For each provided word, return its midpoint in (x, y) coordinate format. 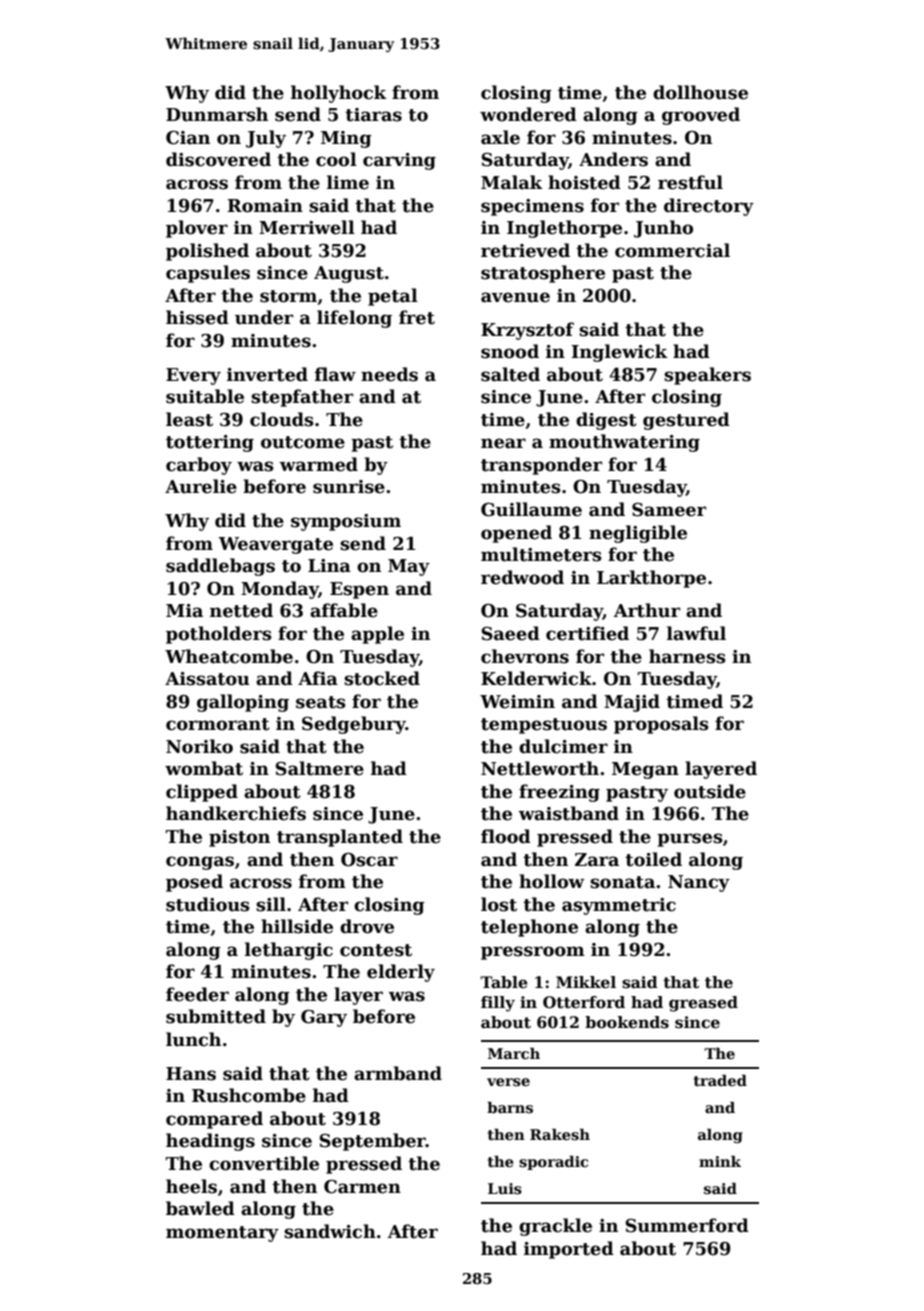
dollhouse (700, 92)
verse (508, 1082)
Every (193, 376)
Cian (188, 138)
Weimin (517, 702)
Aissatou (207, 679)
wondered (528, 114)
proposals (661, 725)
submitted (216, 1016)
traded (720, 1080)
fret (417, 317)
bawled (200, 1208)
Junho (663, 229)
